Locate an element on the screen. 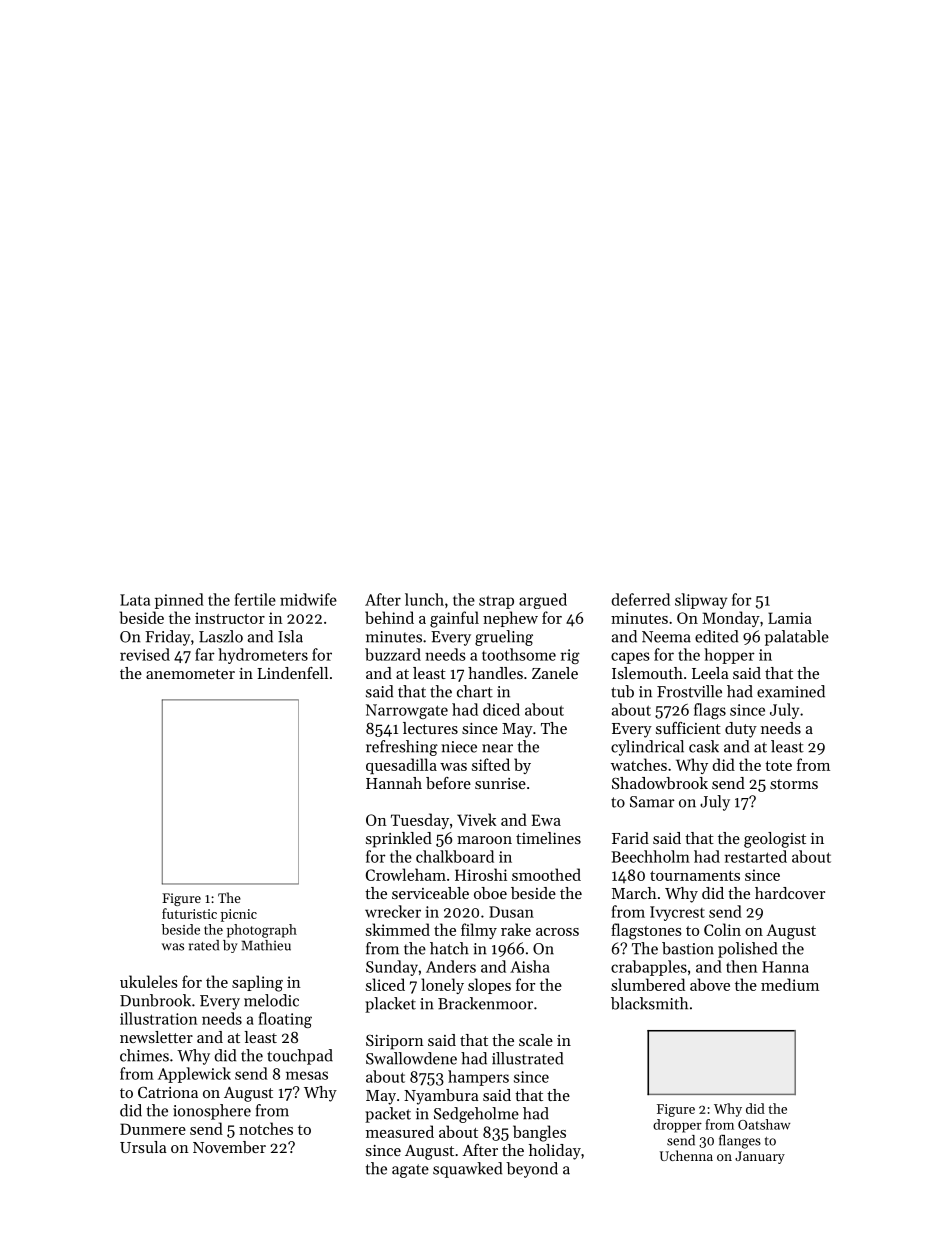 The width and height of the screenshot is (952, 1233). Friday is located at coordinates (168, 638).
